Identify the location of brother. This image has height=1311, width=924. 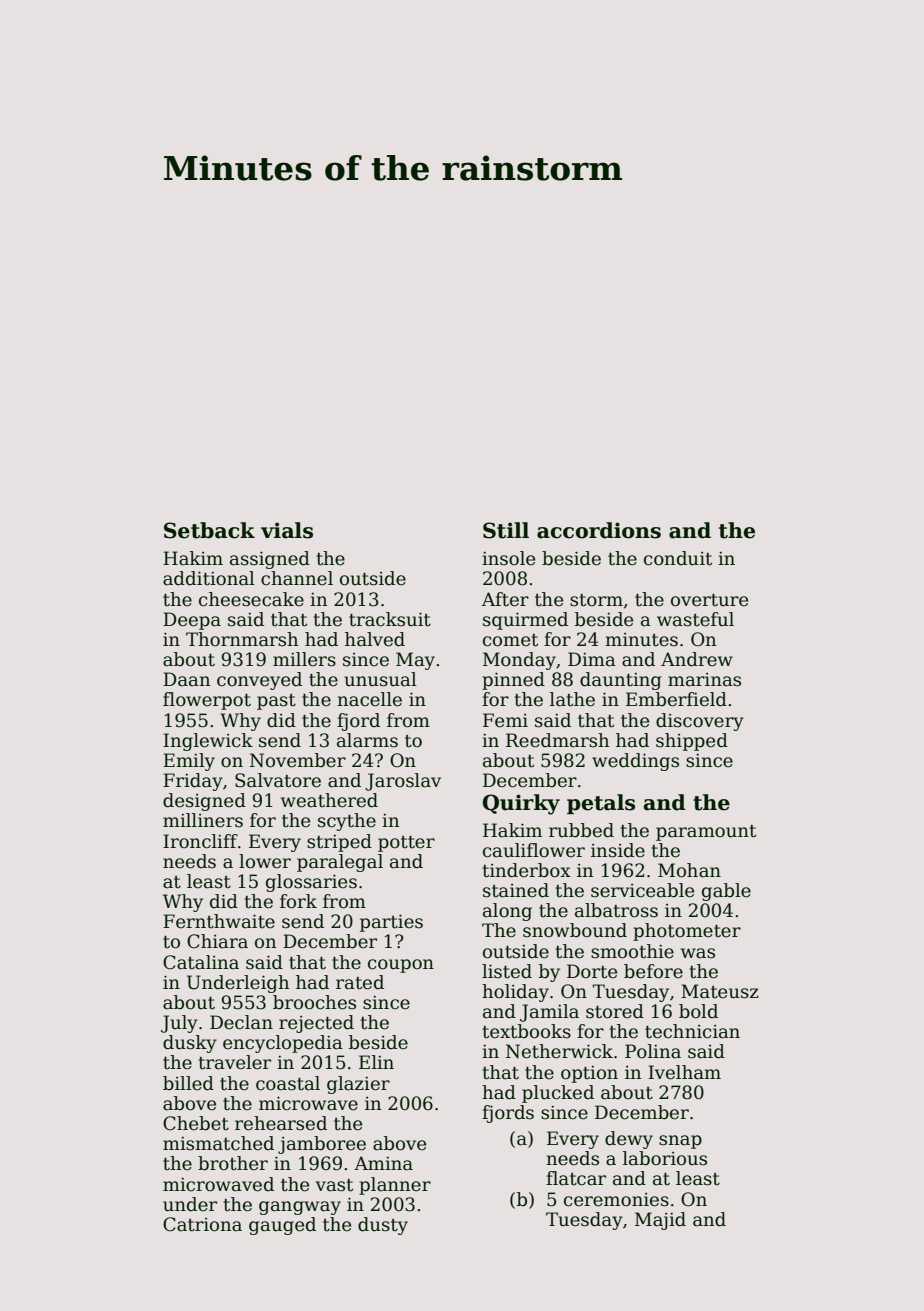
(233, 1163).
